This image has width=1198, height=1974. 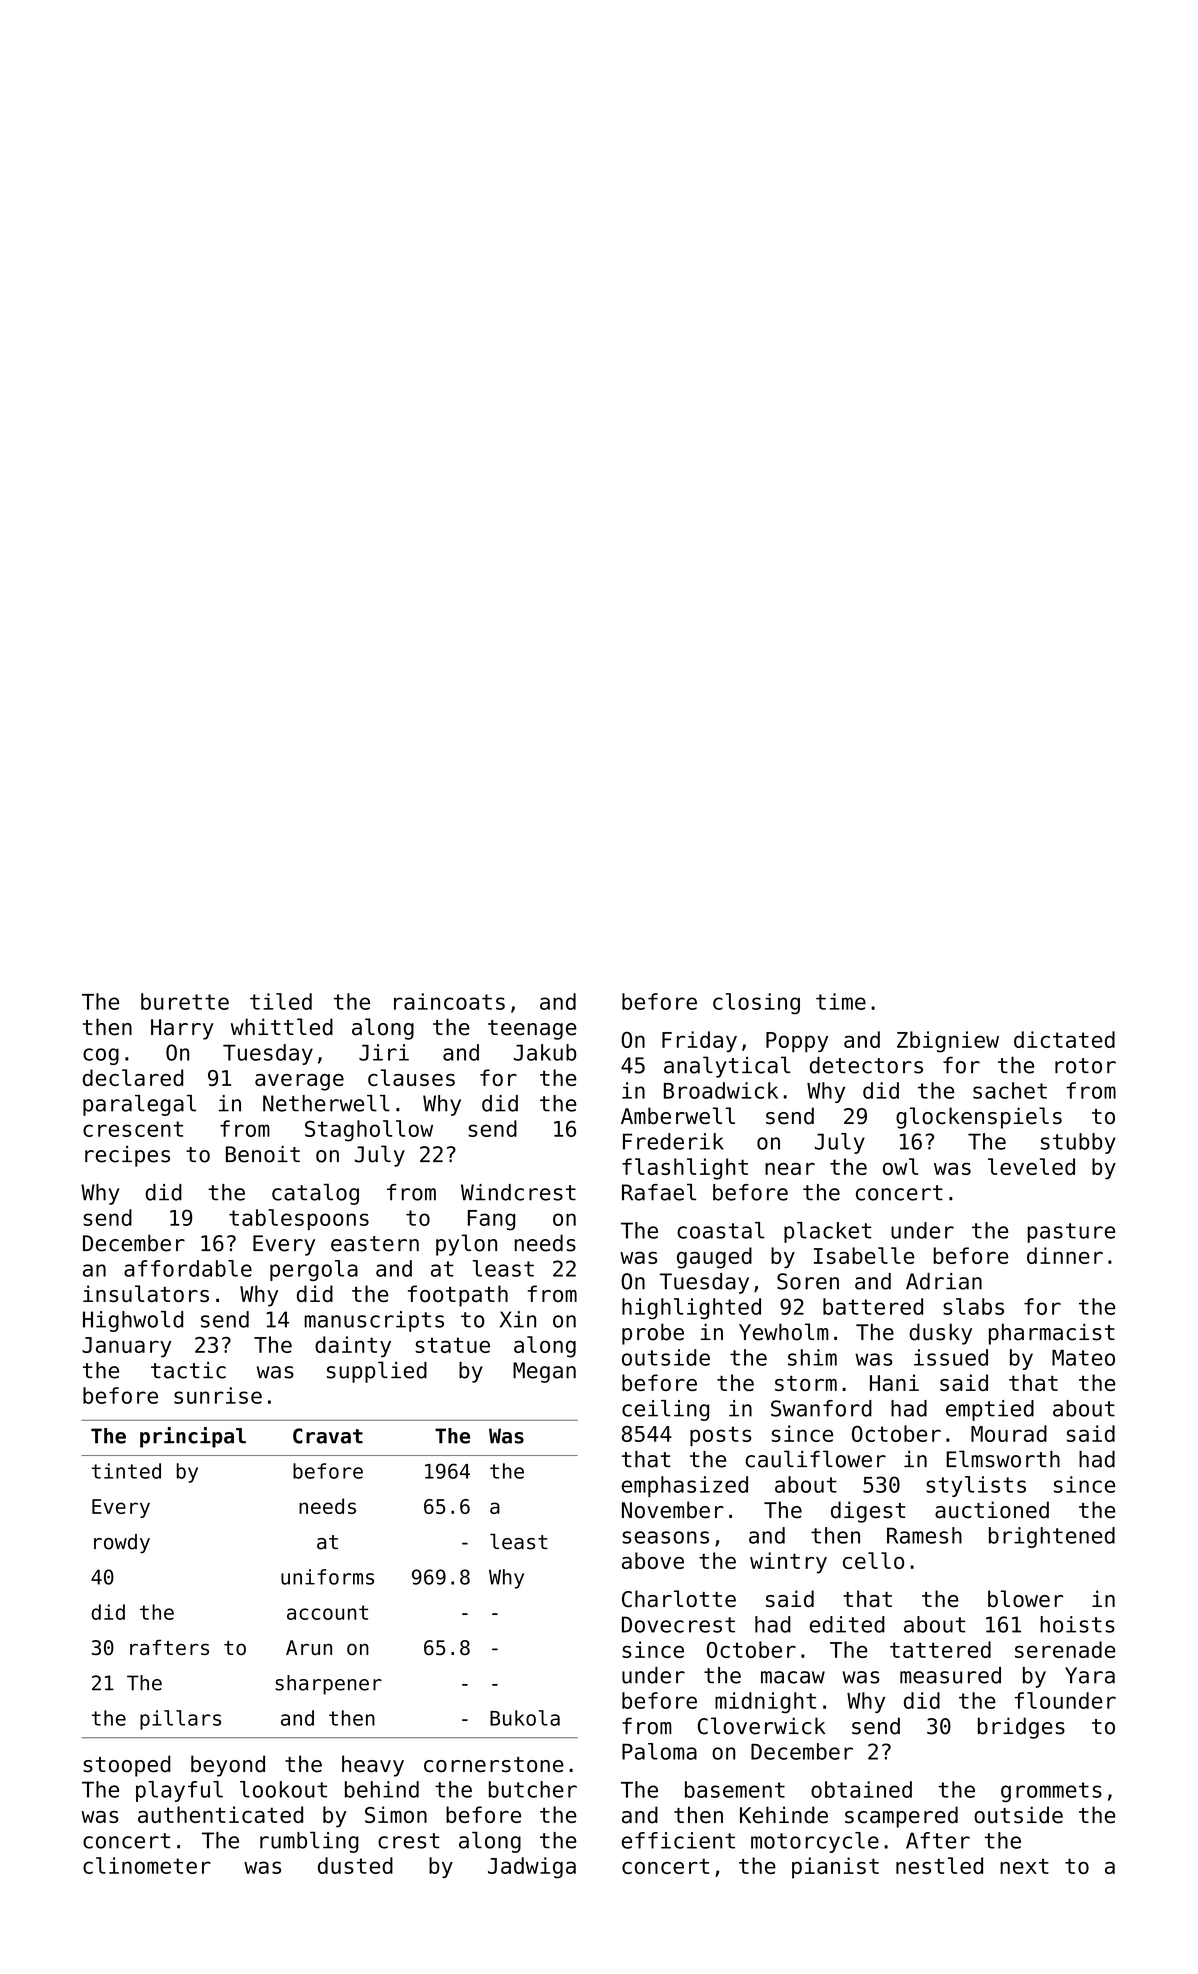 What do you see at coordinates (188, 1370) in the image?
I see `tactic` at bounding box center [188, 1370].
